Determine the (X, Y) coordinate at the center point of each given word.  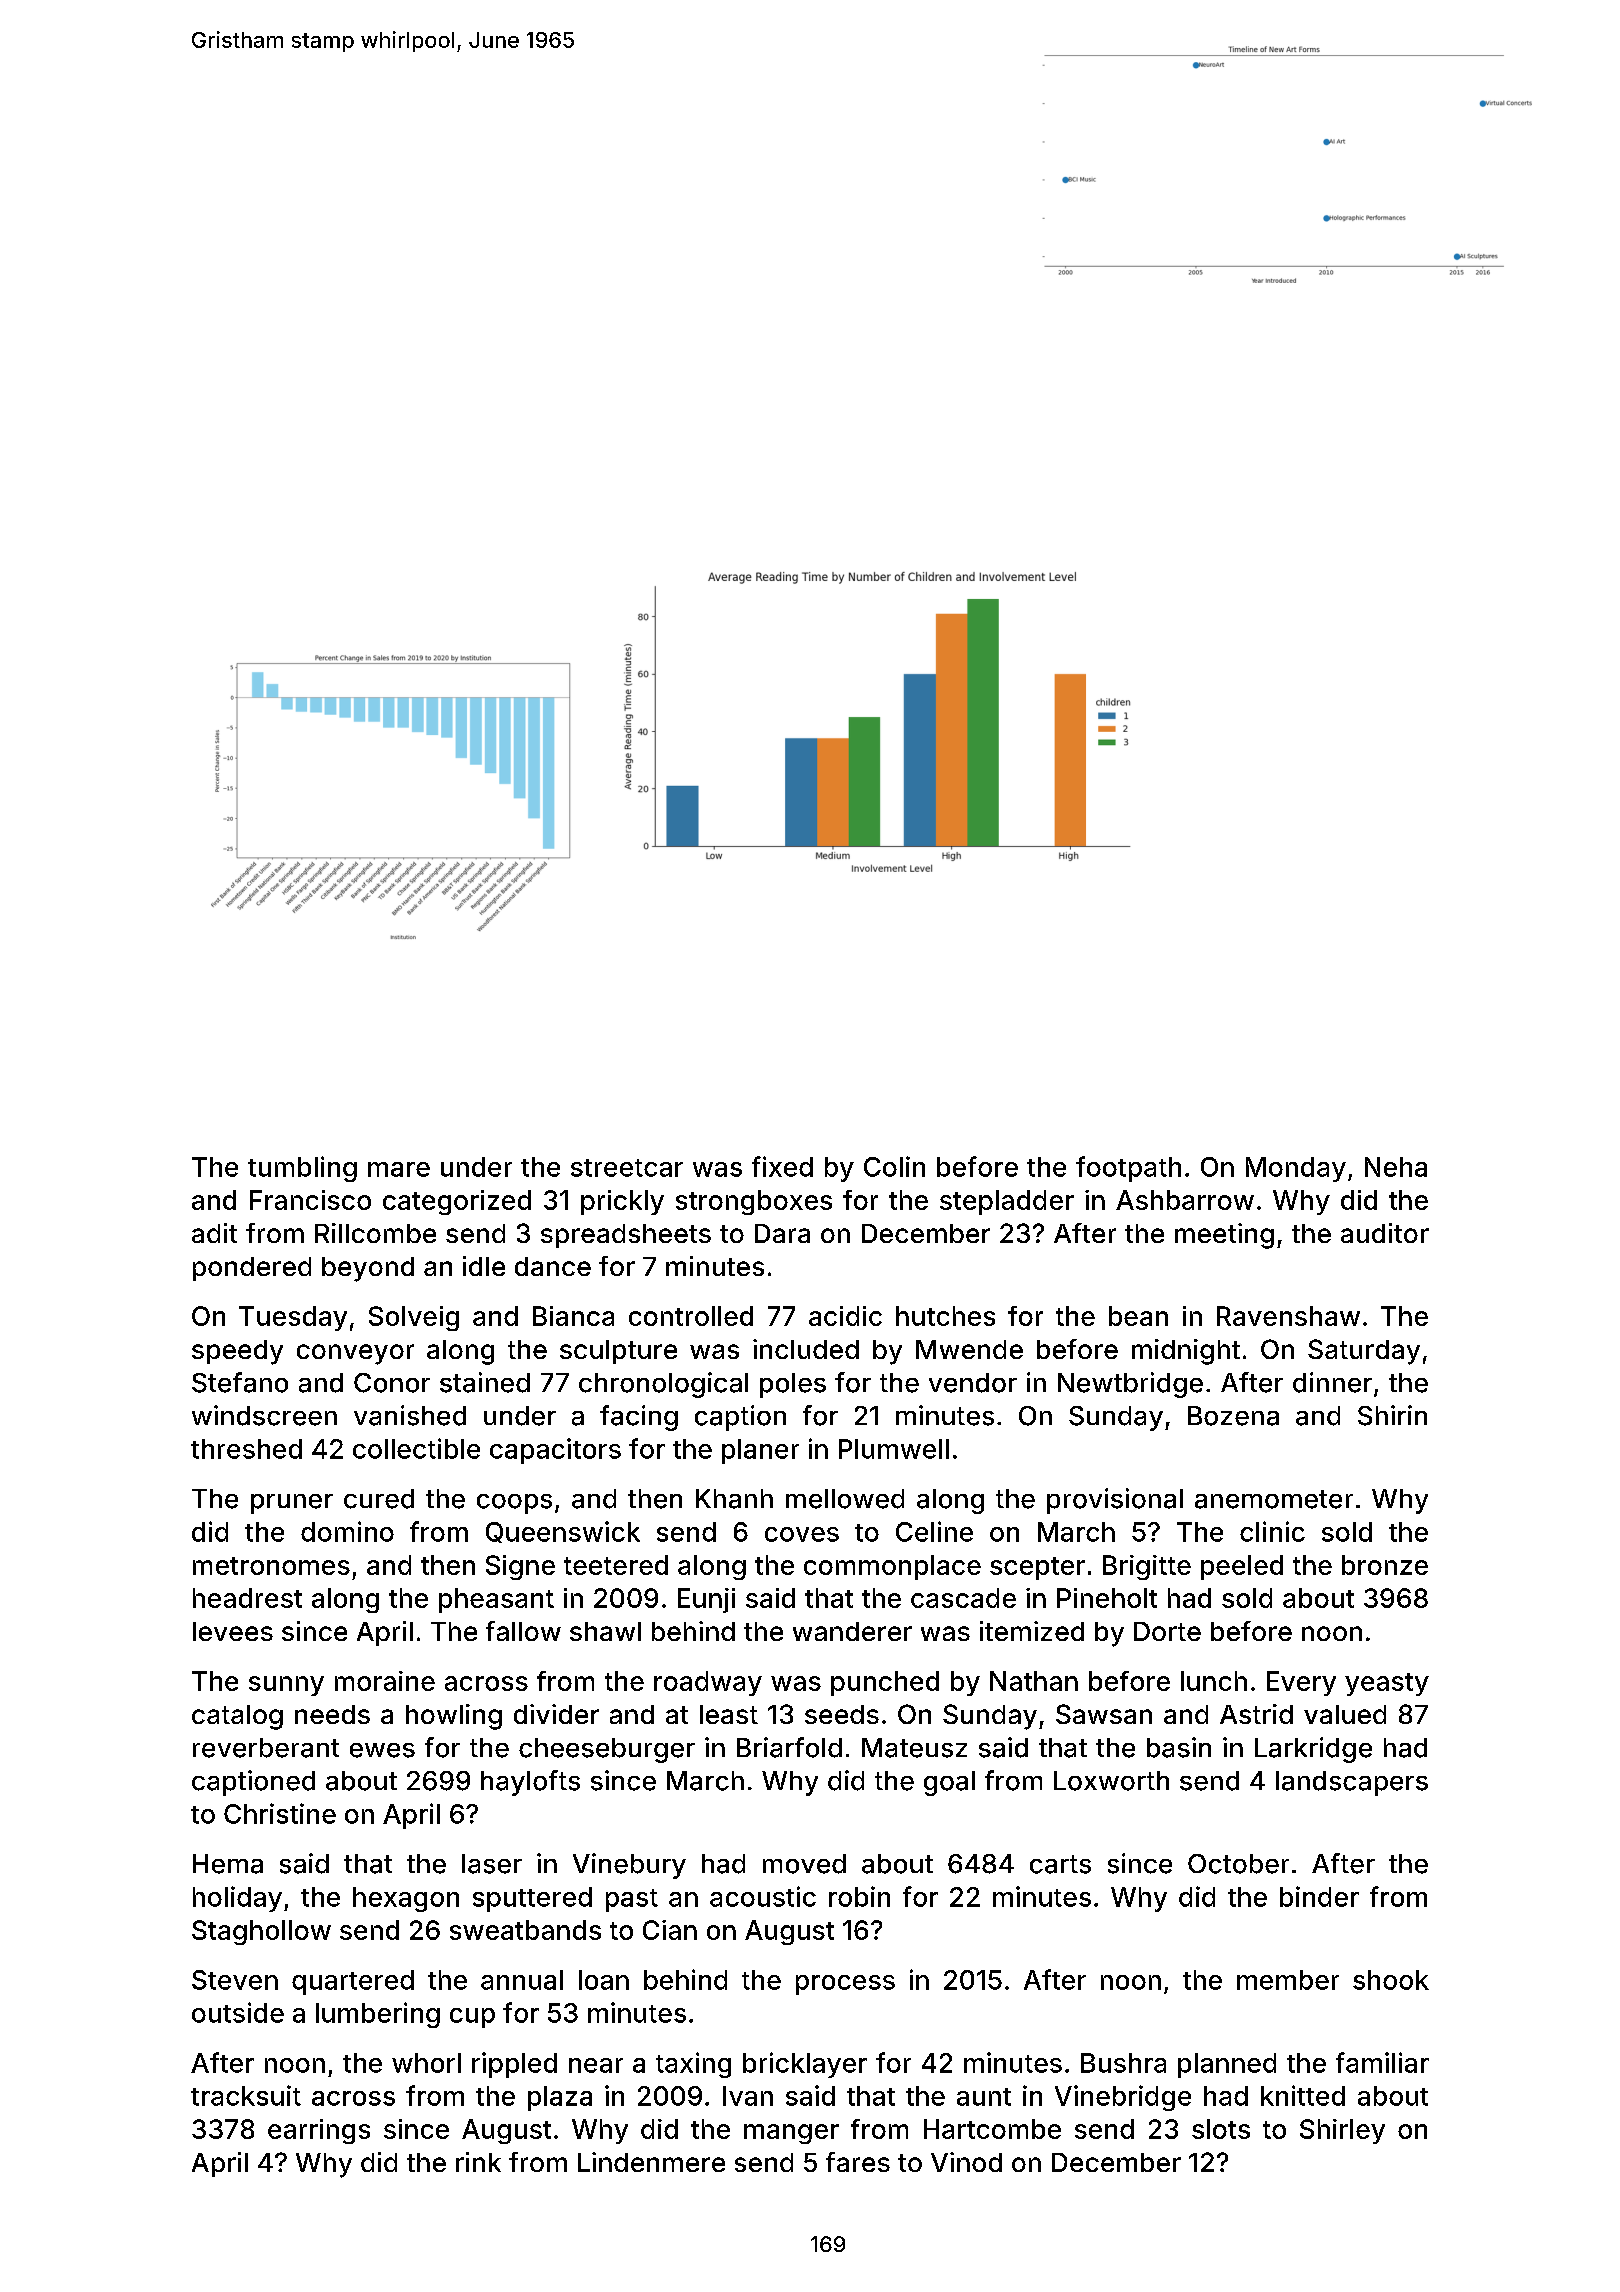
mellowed (845, 1499)
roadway (708, 1683)
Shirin (1392, 1415)
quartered (353, 1982)
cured (379, 1499)
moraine (385, 1681)
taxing (693, 2065)
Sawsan (1104, 1714)
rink (478, 2162)
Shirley (1342, 2131)
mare (399, 1169)
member (1288, 1980)
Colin (894, 1166)
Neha (1396, 1167)
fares (858, 2162)
